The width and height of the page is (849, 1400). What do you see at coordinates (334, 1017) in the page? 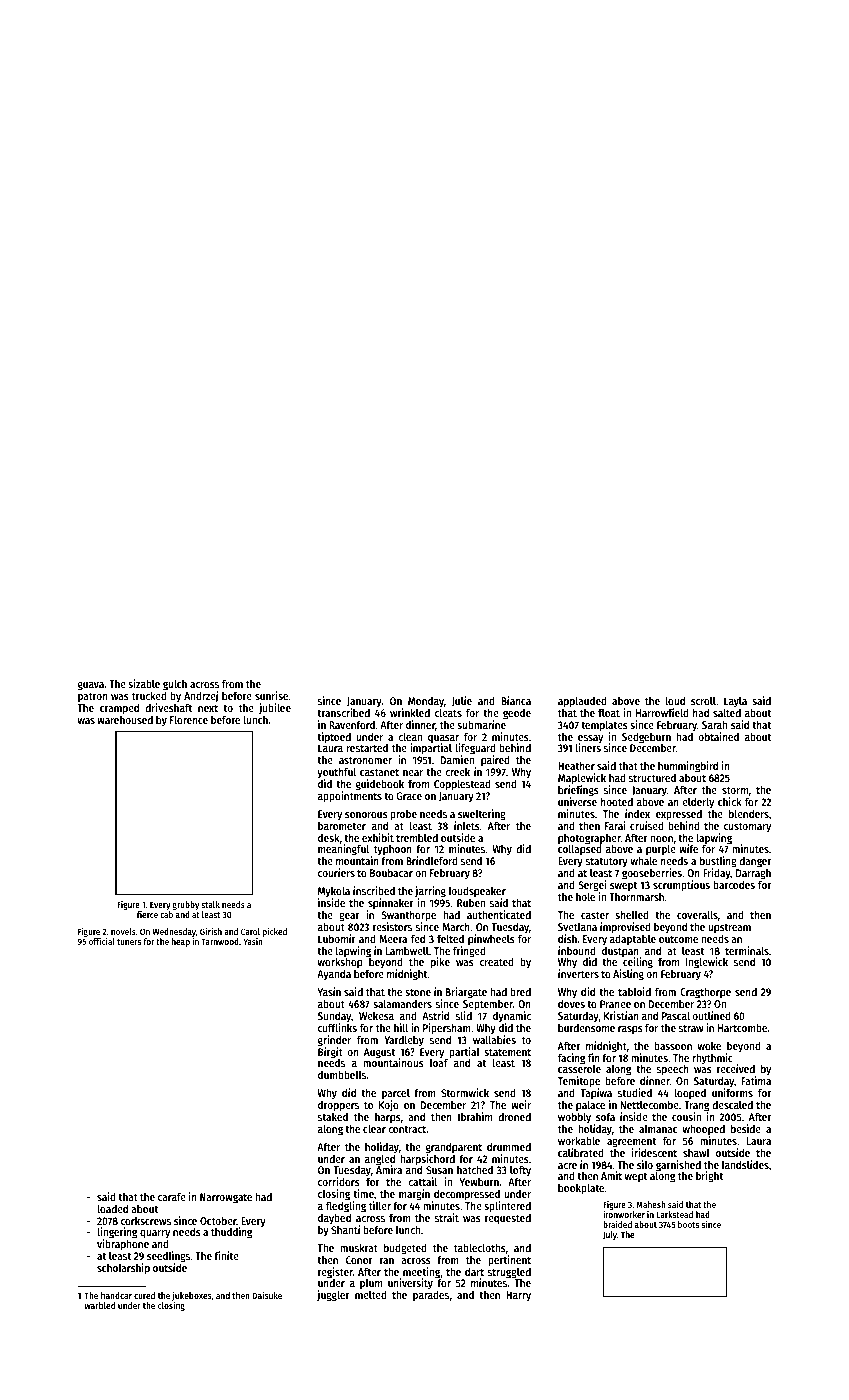
I see `Sunday` at bounding box center [334, 1017].
